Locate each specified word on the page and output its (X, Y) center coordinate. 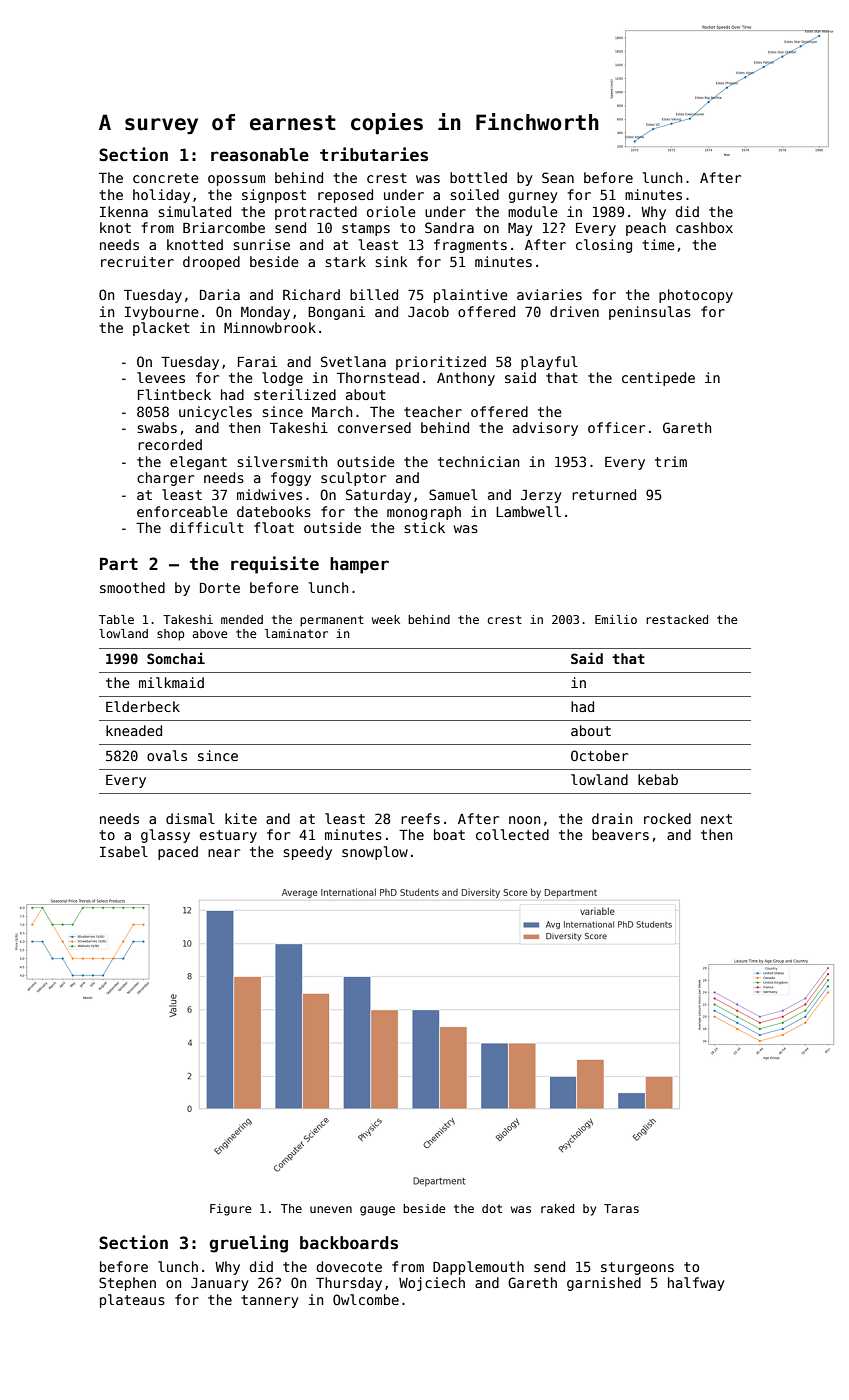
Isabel (124, 851)
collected (512, 834)
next (716, 819)
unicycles (215, 413)
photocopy (696, 296)
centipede (658, 379)
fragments (470, 246)
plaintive (471, 296)
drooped (211, 263)
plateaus (132, 1301)
